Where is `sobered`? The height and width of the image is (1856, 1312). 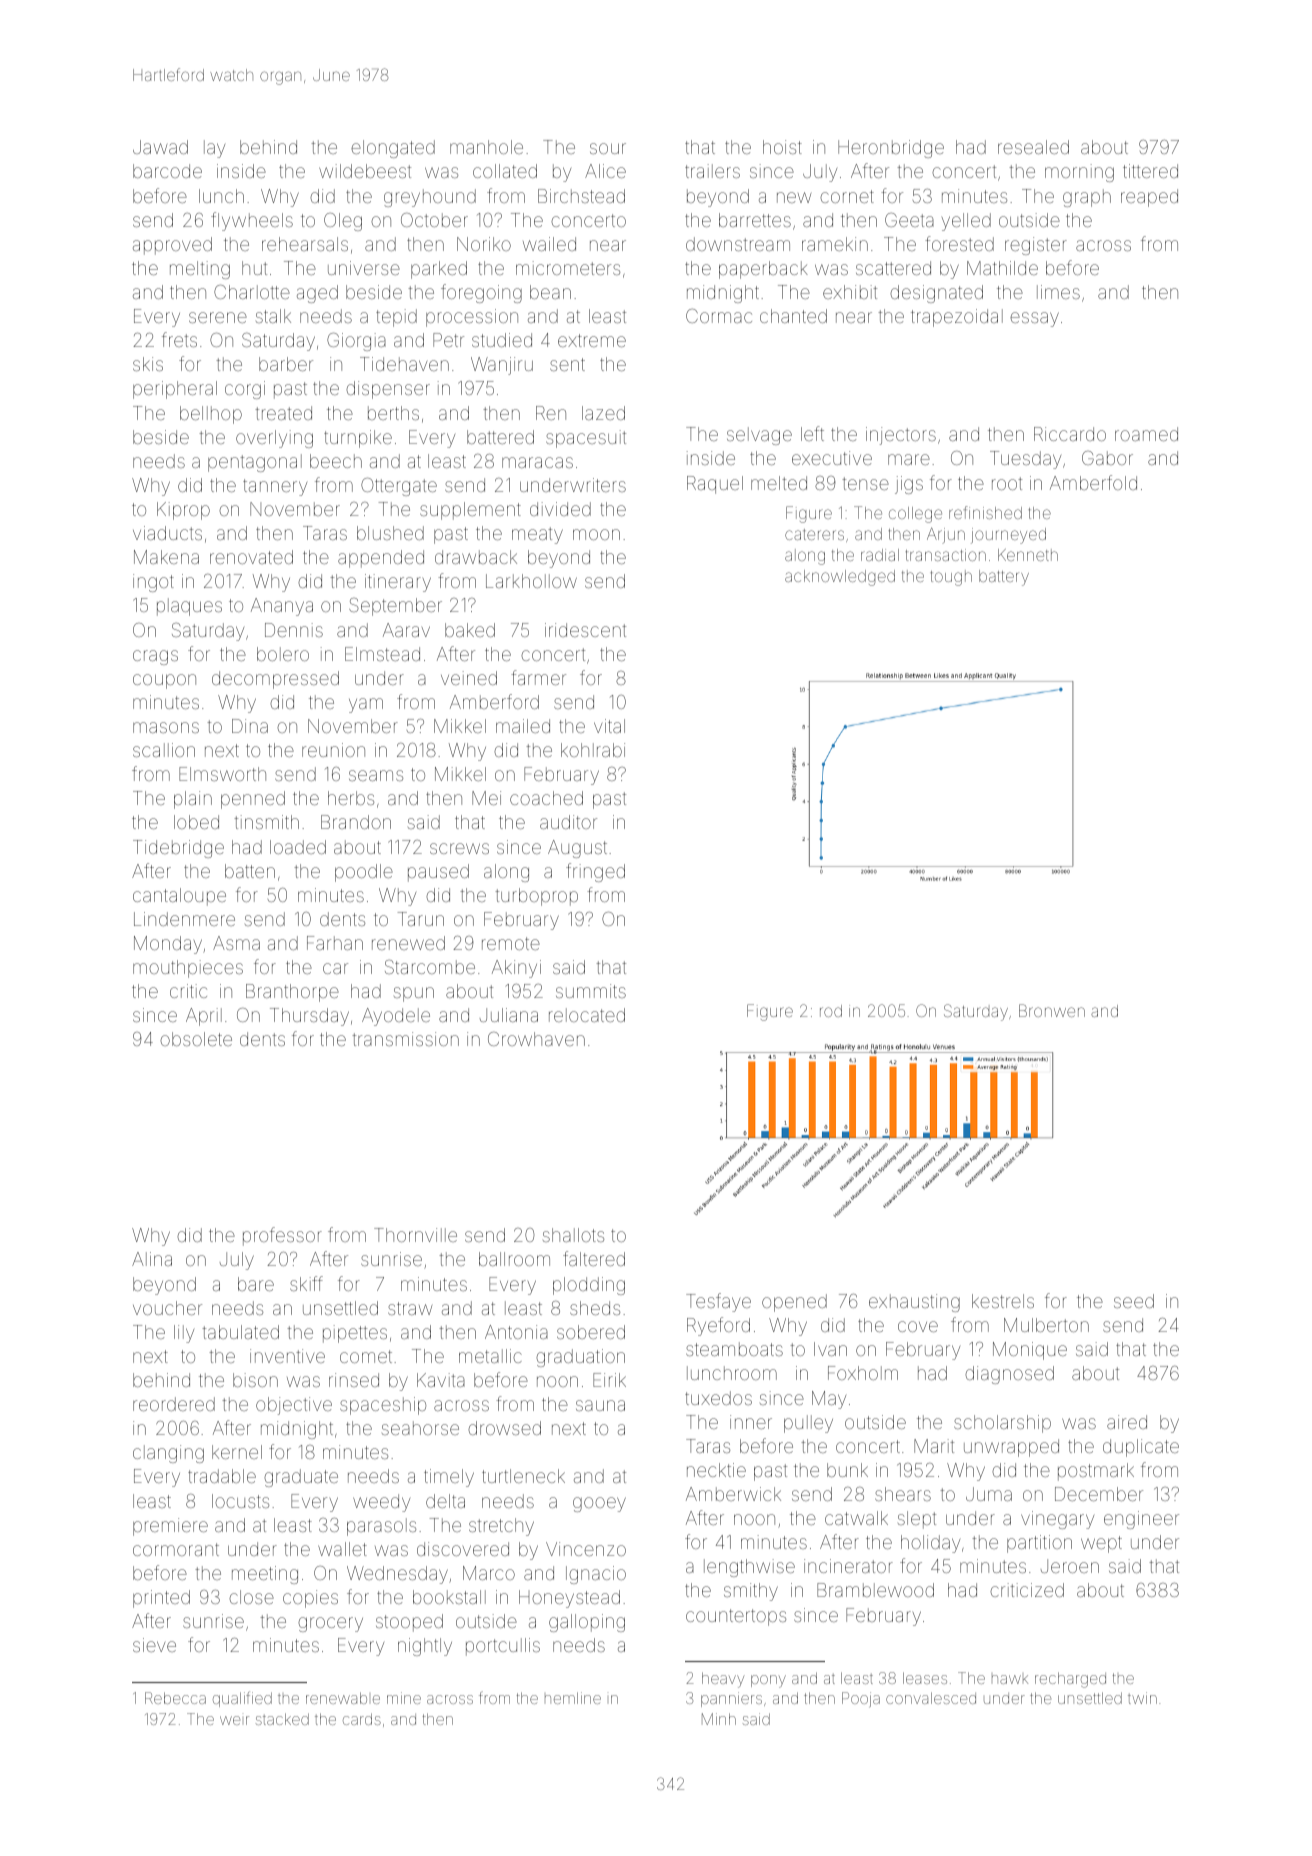
sobered is located at coordinates (591, 1332).
